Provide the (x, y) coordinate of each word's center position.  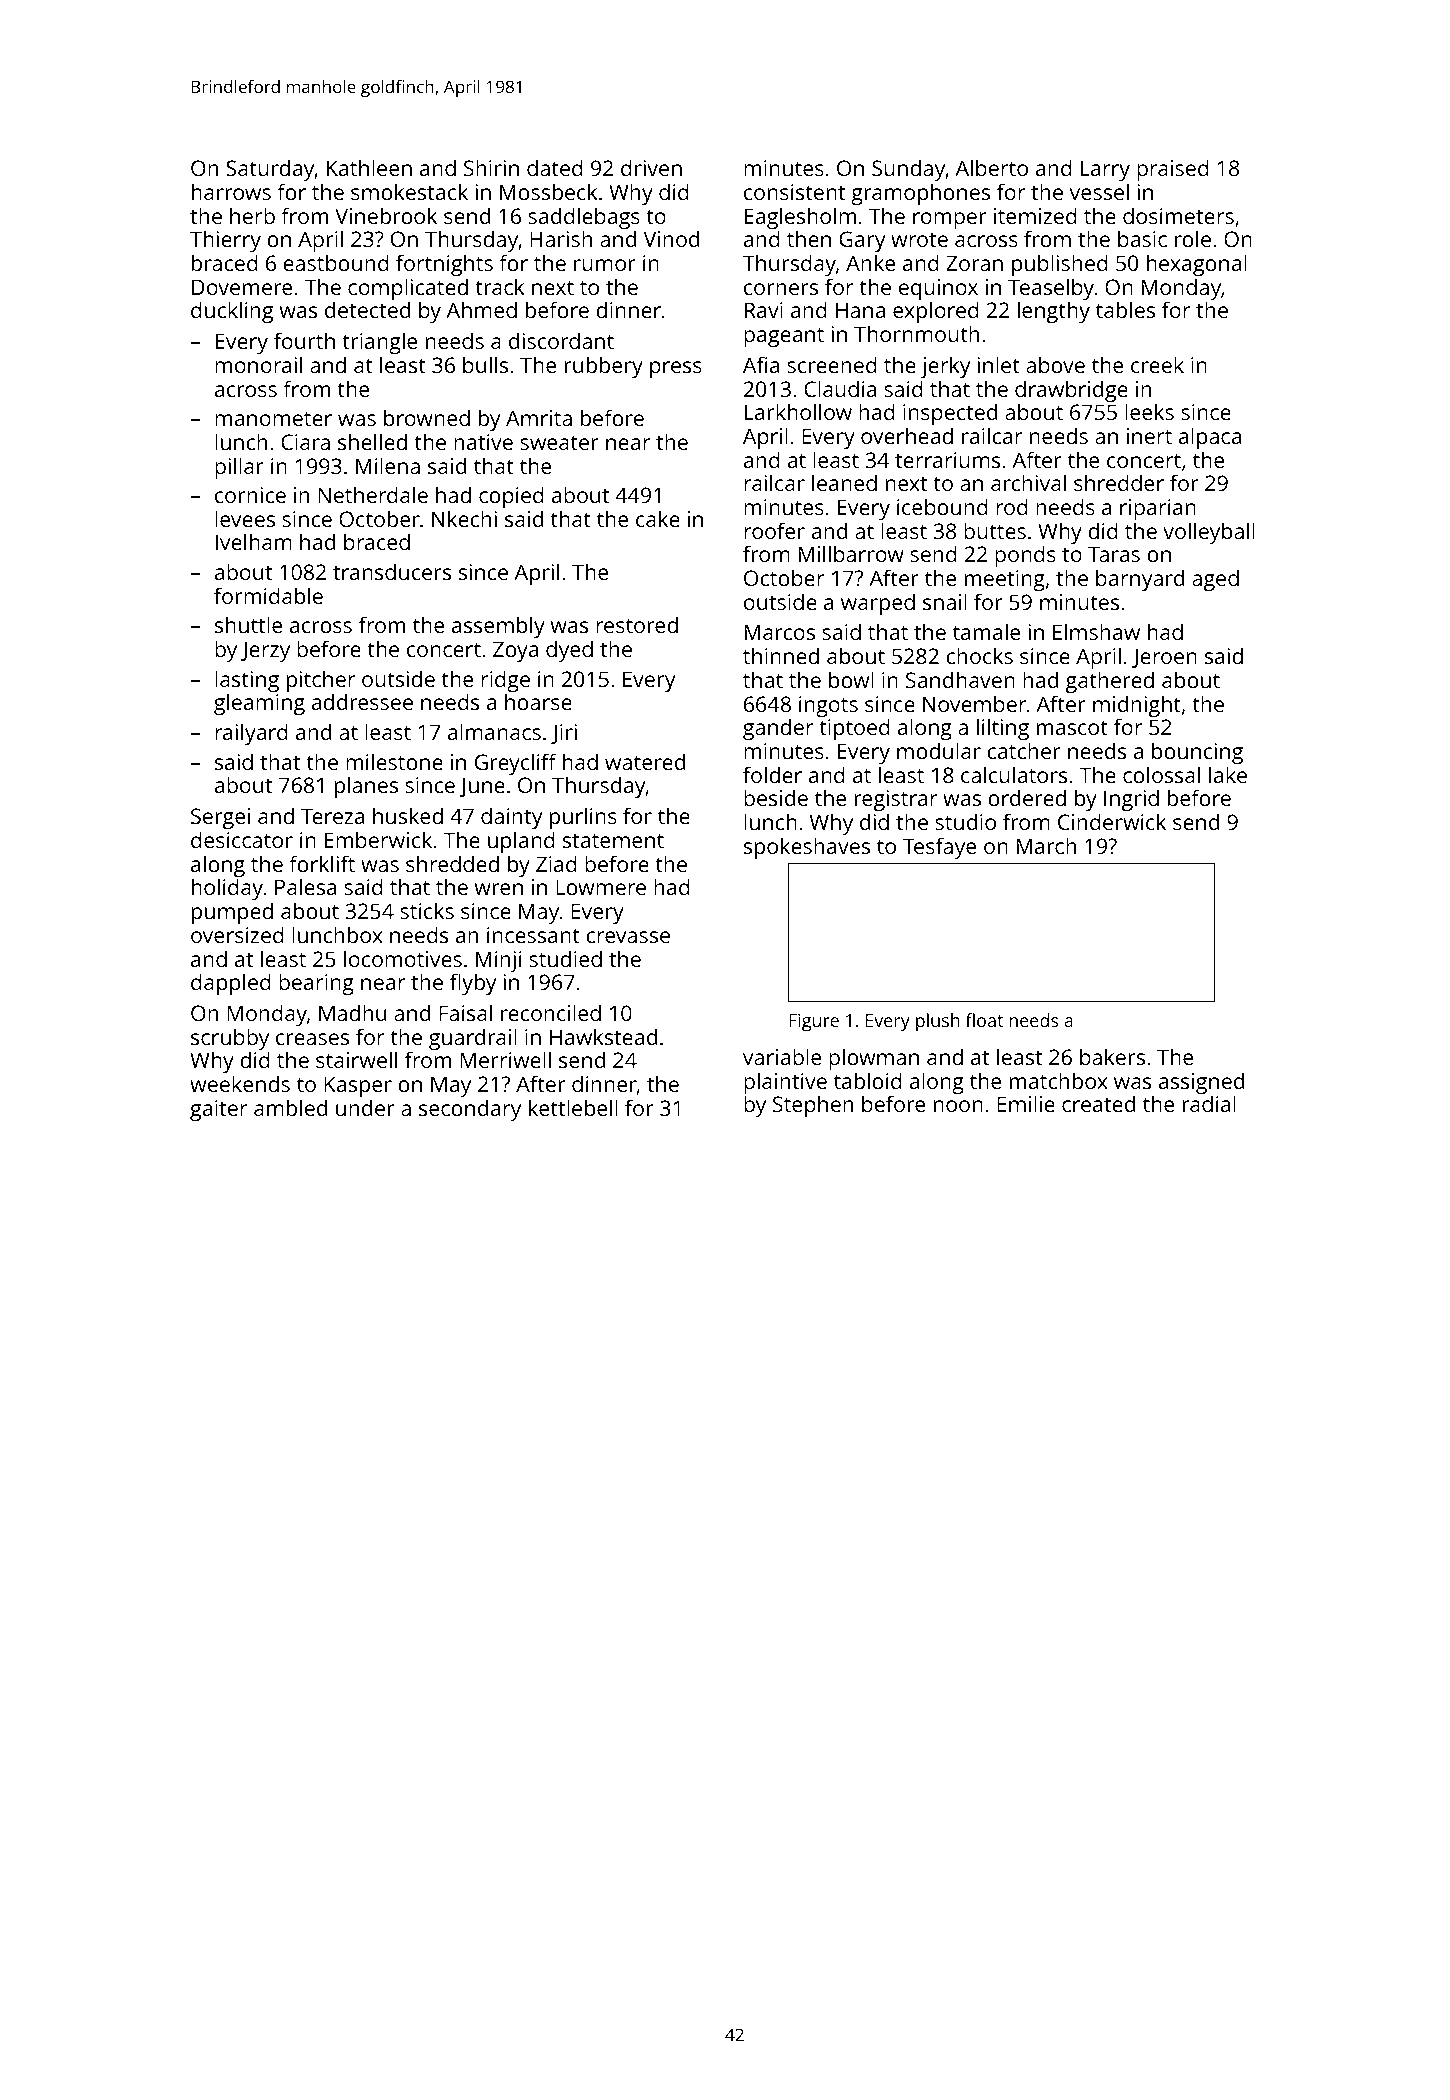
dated (555, 167)
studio (965, 821)
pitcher (321, 681)
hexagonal (1197, 265)
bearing (316, 984)
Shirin (491, 167)
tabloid (868, 1080)
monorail (258, 364)
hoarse (538, 701)
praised (1173, 170)
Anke (870, 262)
